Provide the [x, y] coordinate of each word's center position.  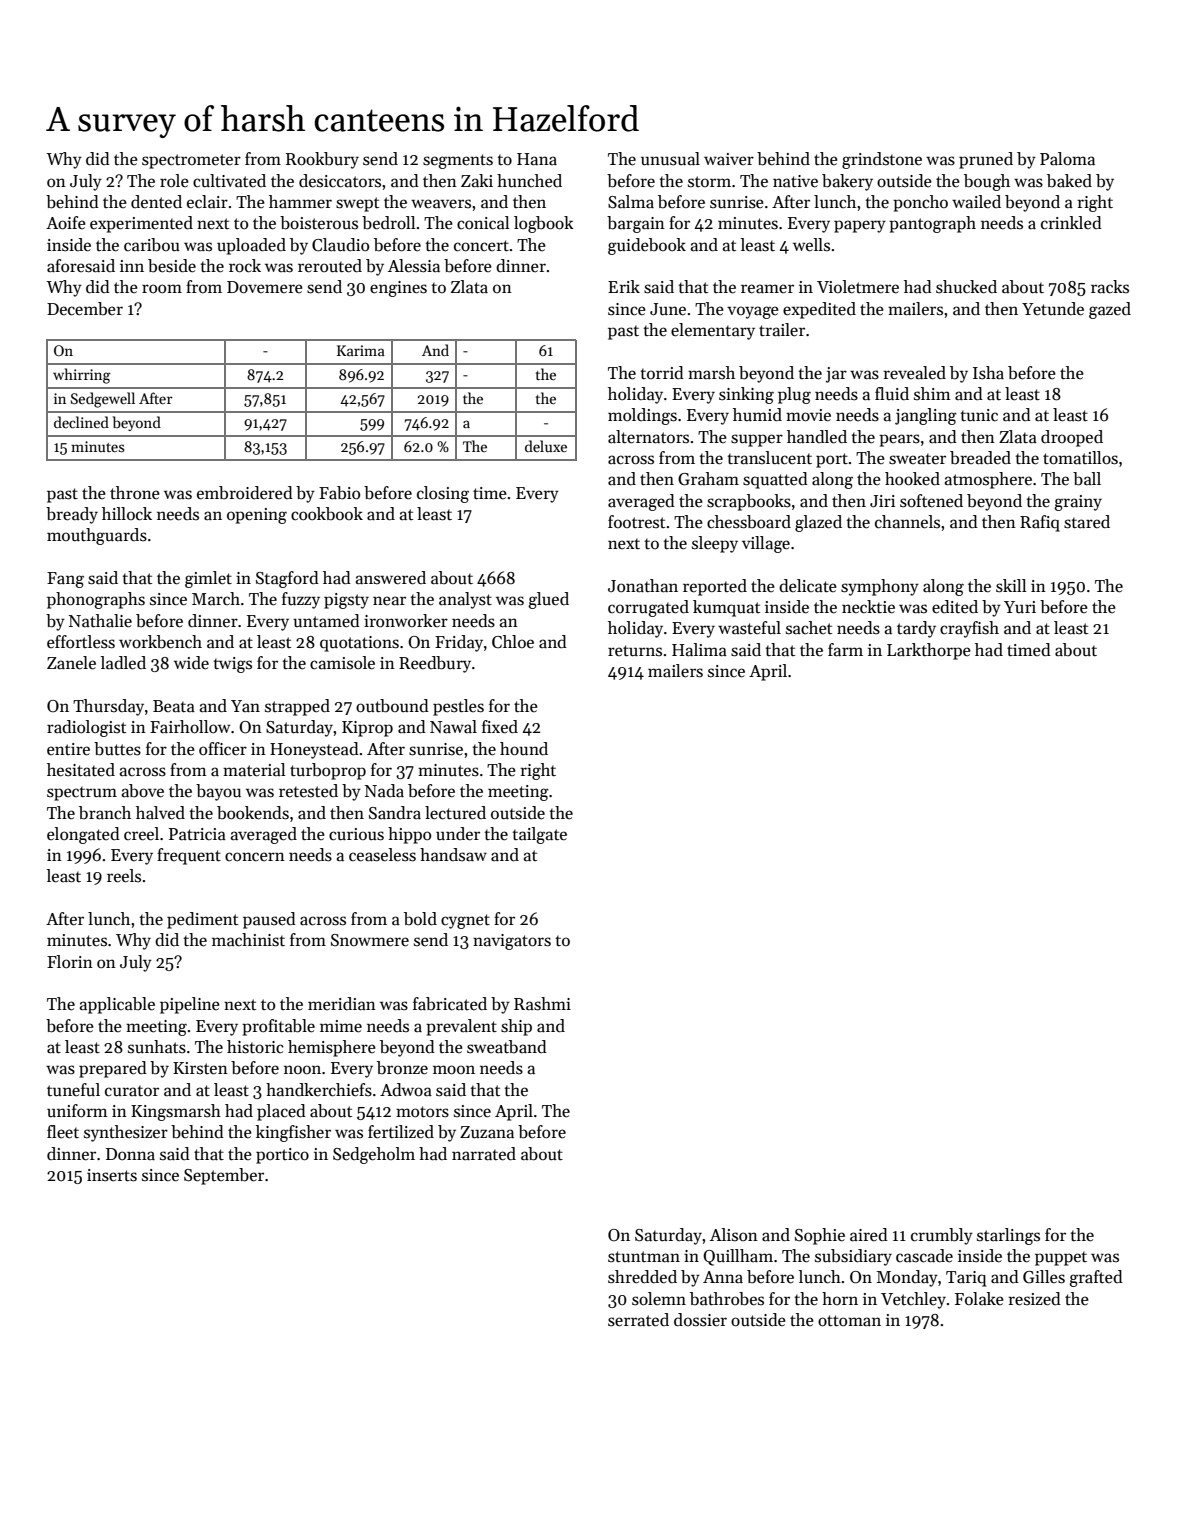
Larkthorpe [929, 651]
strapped [297, 707]
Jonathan [643, 586]
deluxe [546, 446]
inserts [112, 1175]
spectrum [82, 793]
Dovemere [265, 287]
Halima [699, 650]
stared [1087, 522]
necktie [868, 607]
